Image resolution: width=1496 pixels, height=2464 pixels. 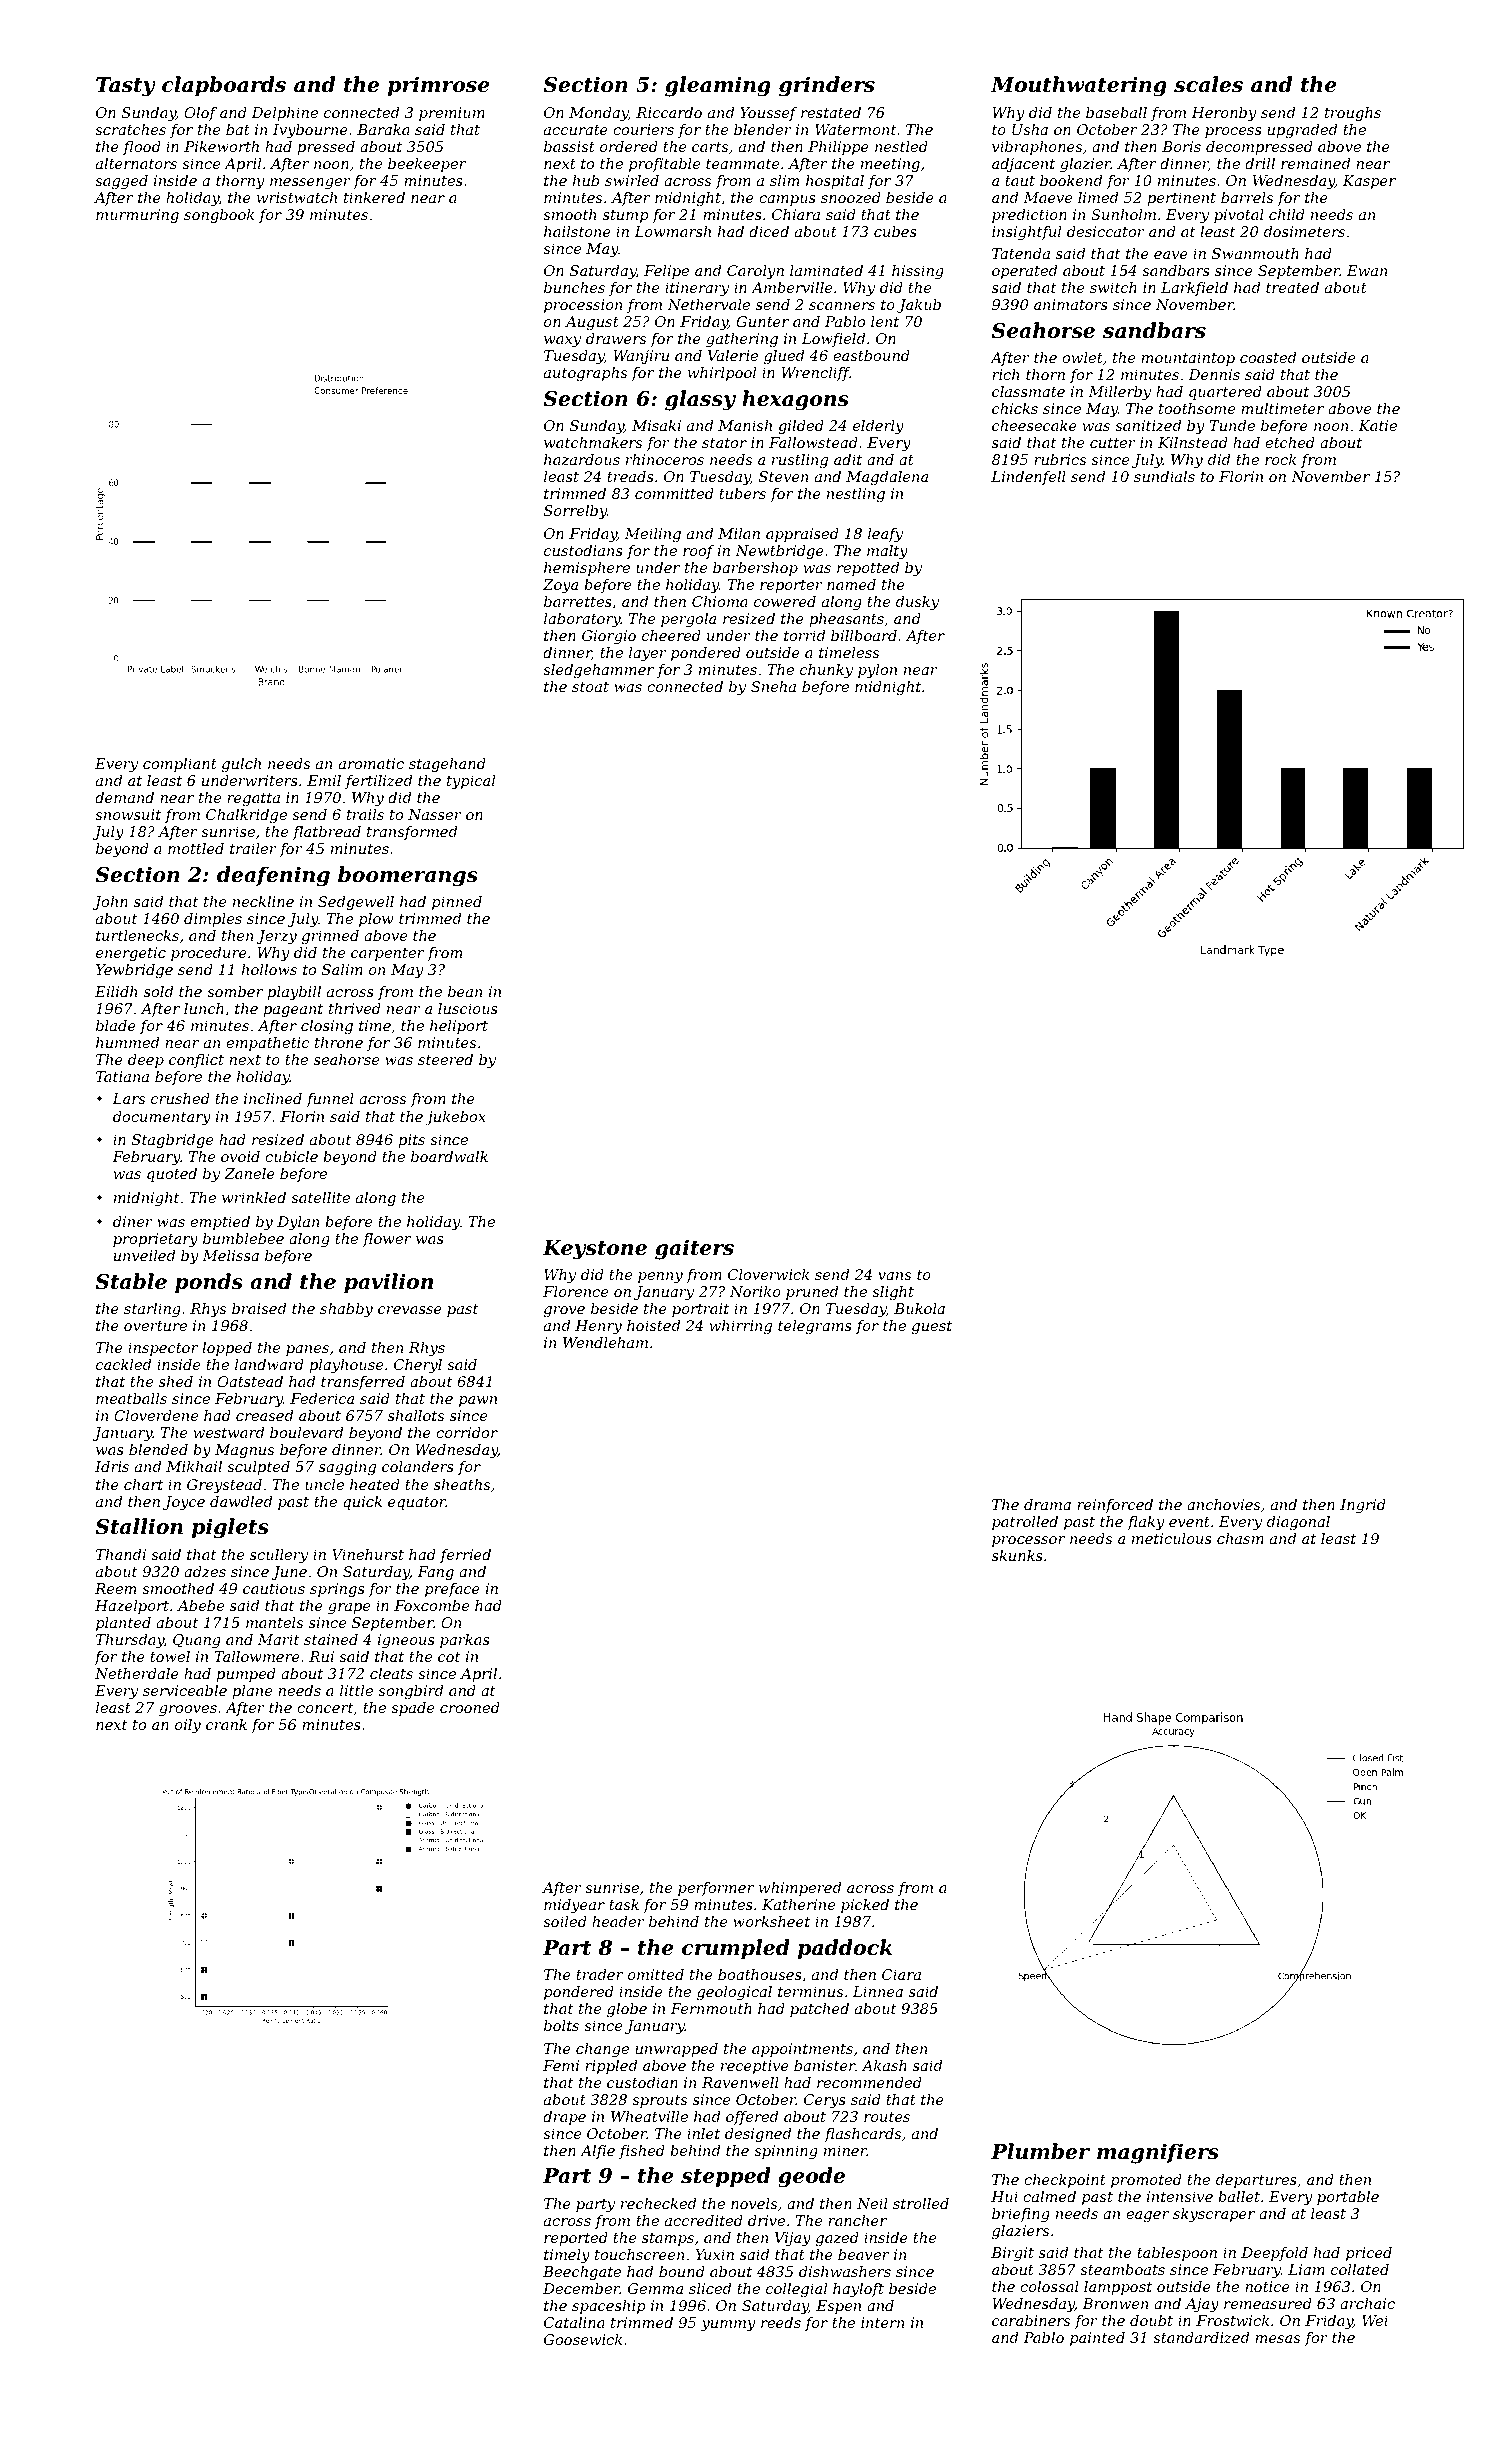 I want to click on murmuring, so click(x=137, y=216).
